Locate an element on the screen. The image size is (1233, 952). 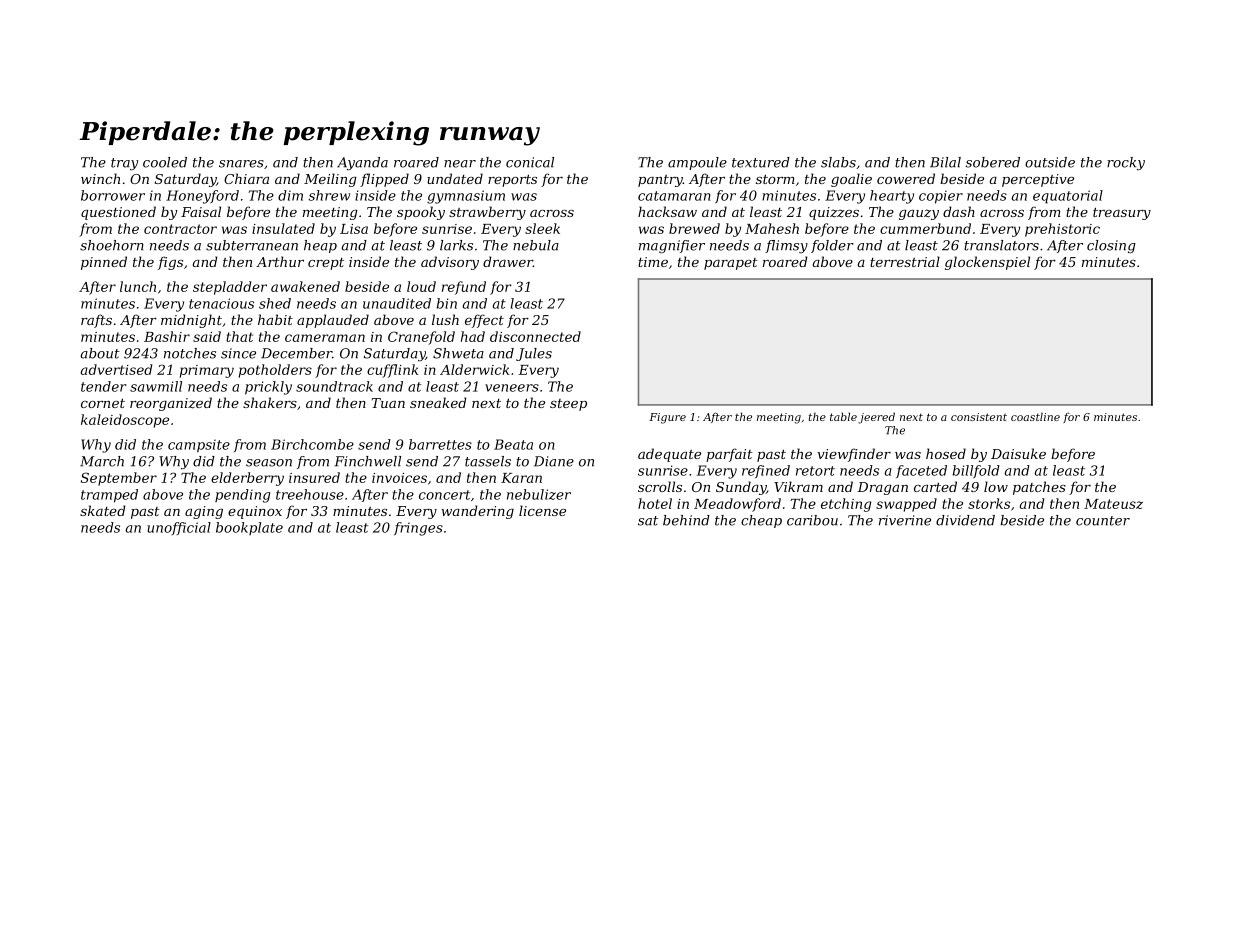
Birchcombe is located at coordinates (312, 444).
